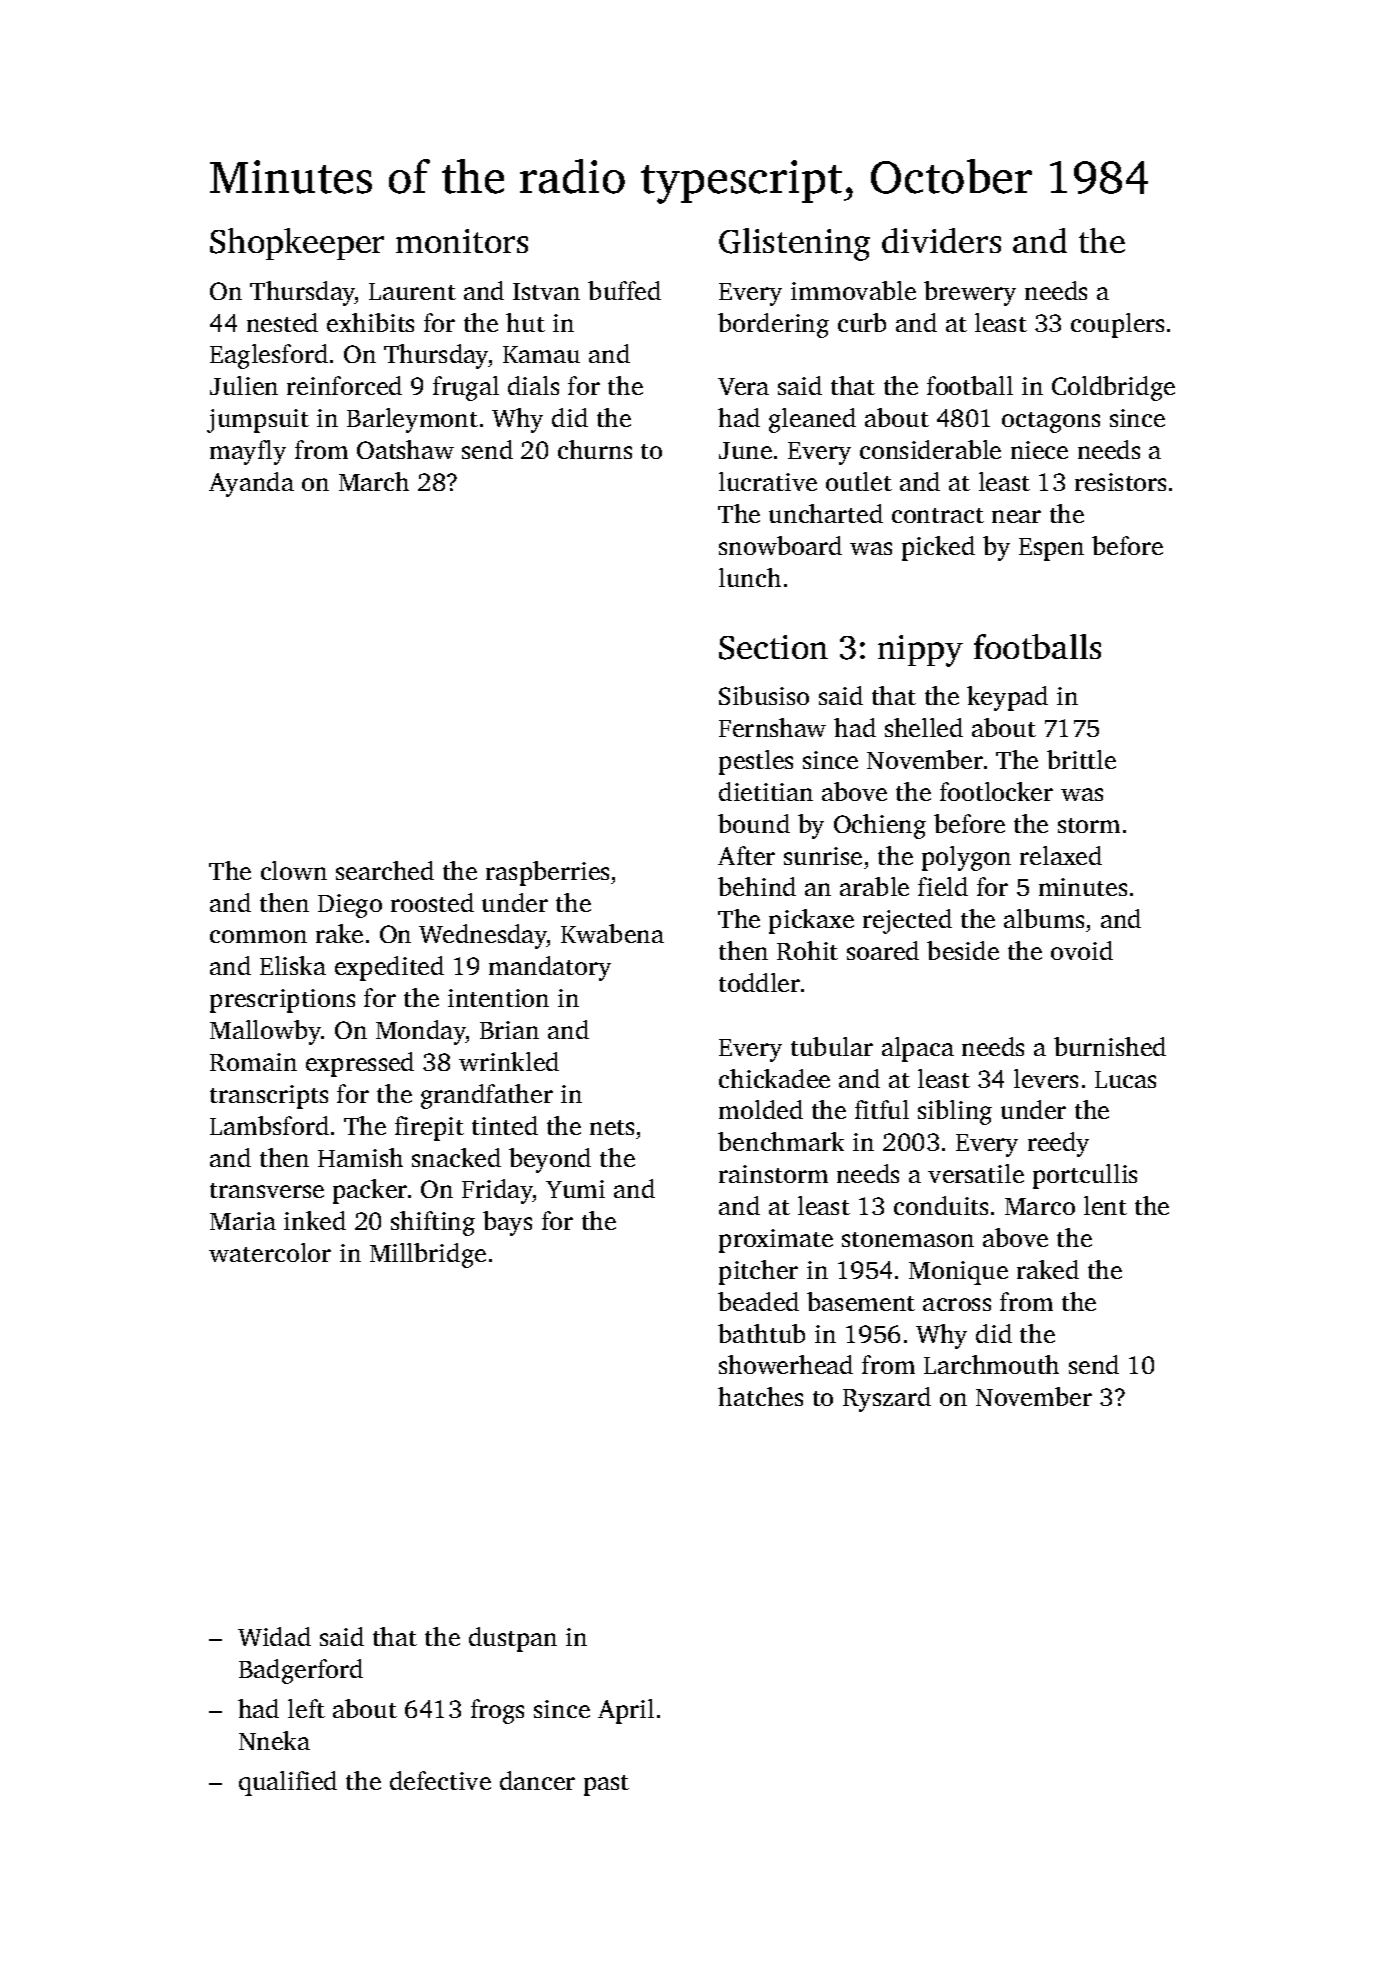  What do you see at coordinates (768, 481) in the document?
I see `lucrative` at bounding box center [768, 481].
